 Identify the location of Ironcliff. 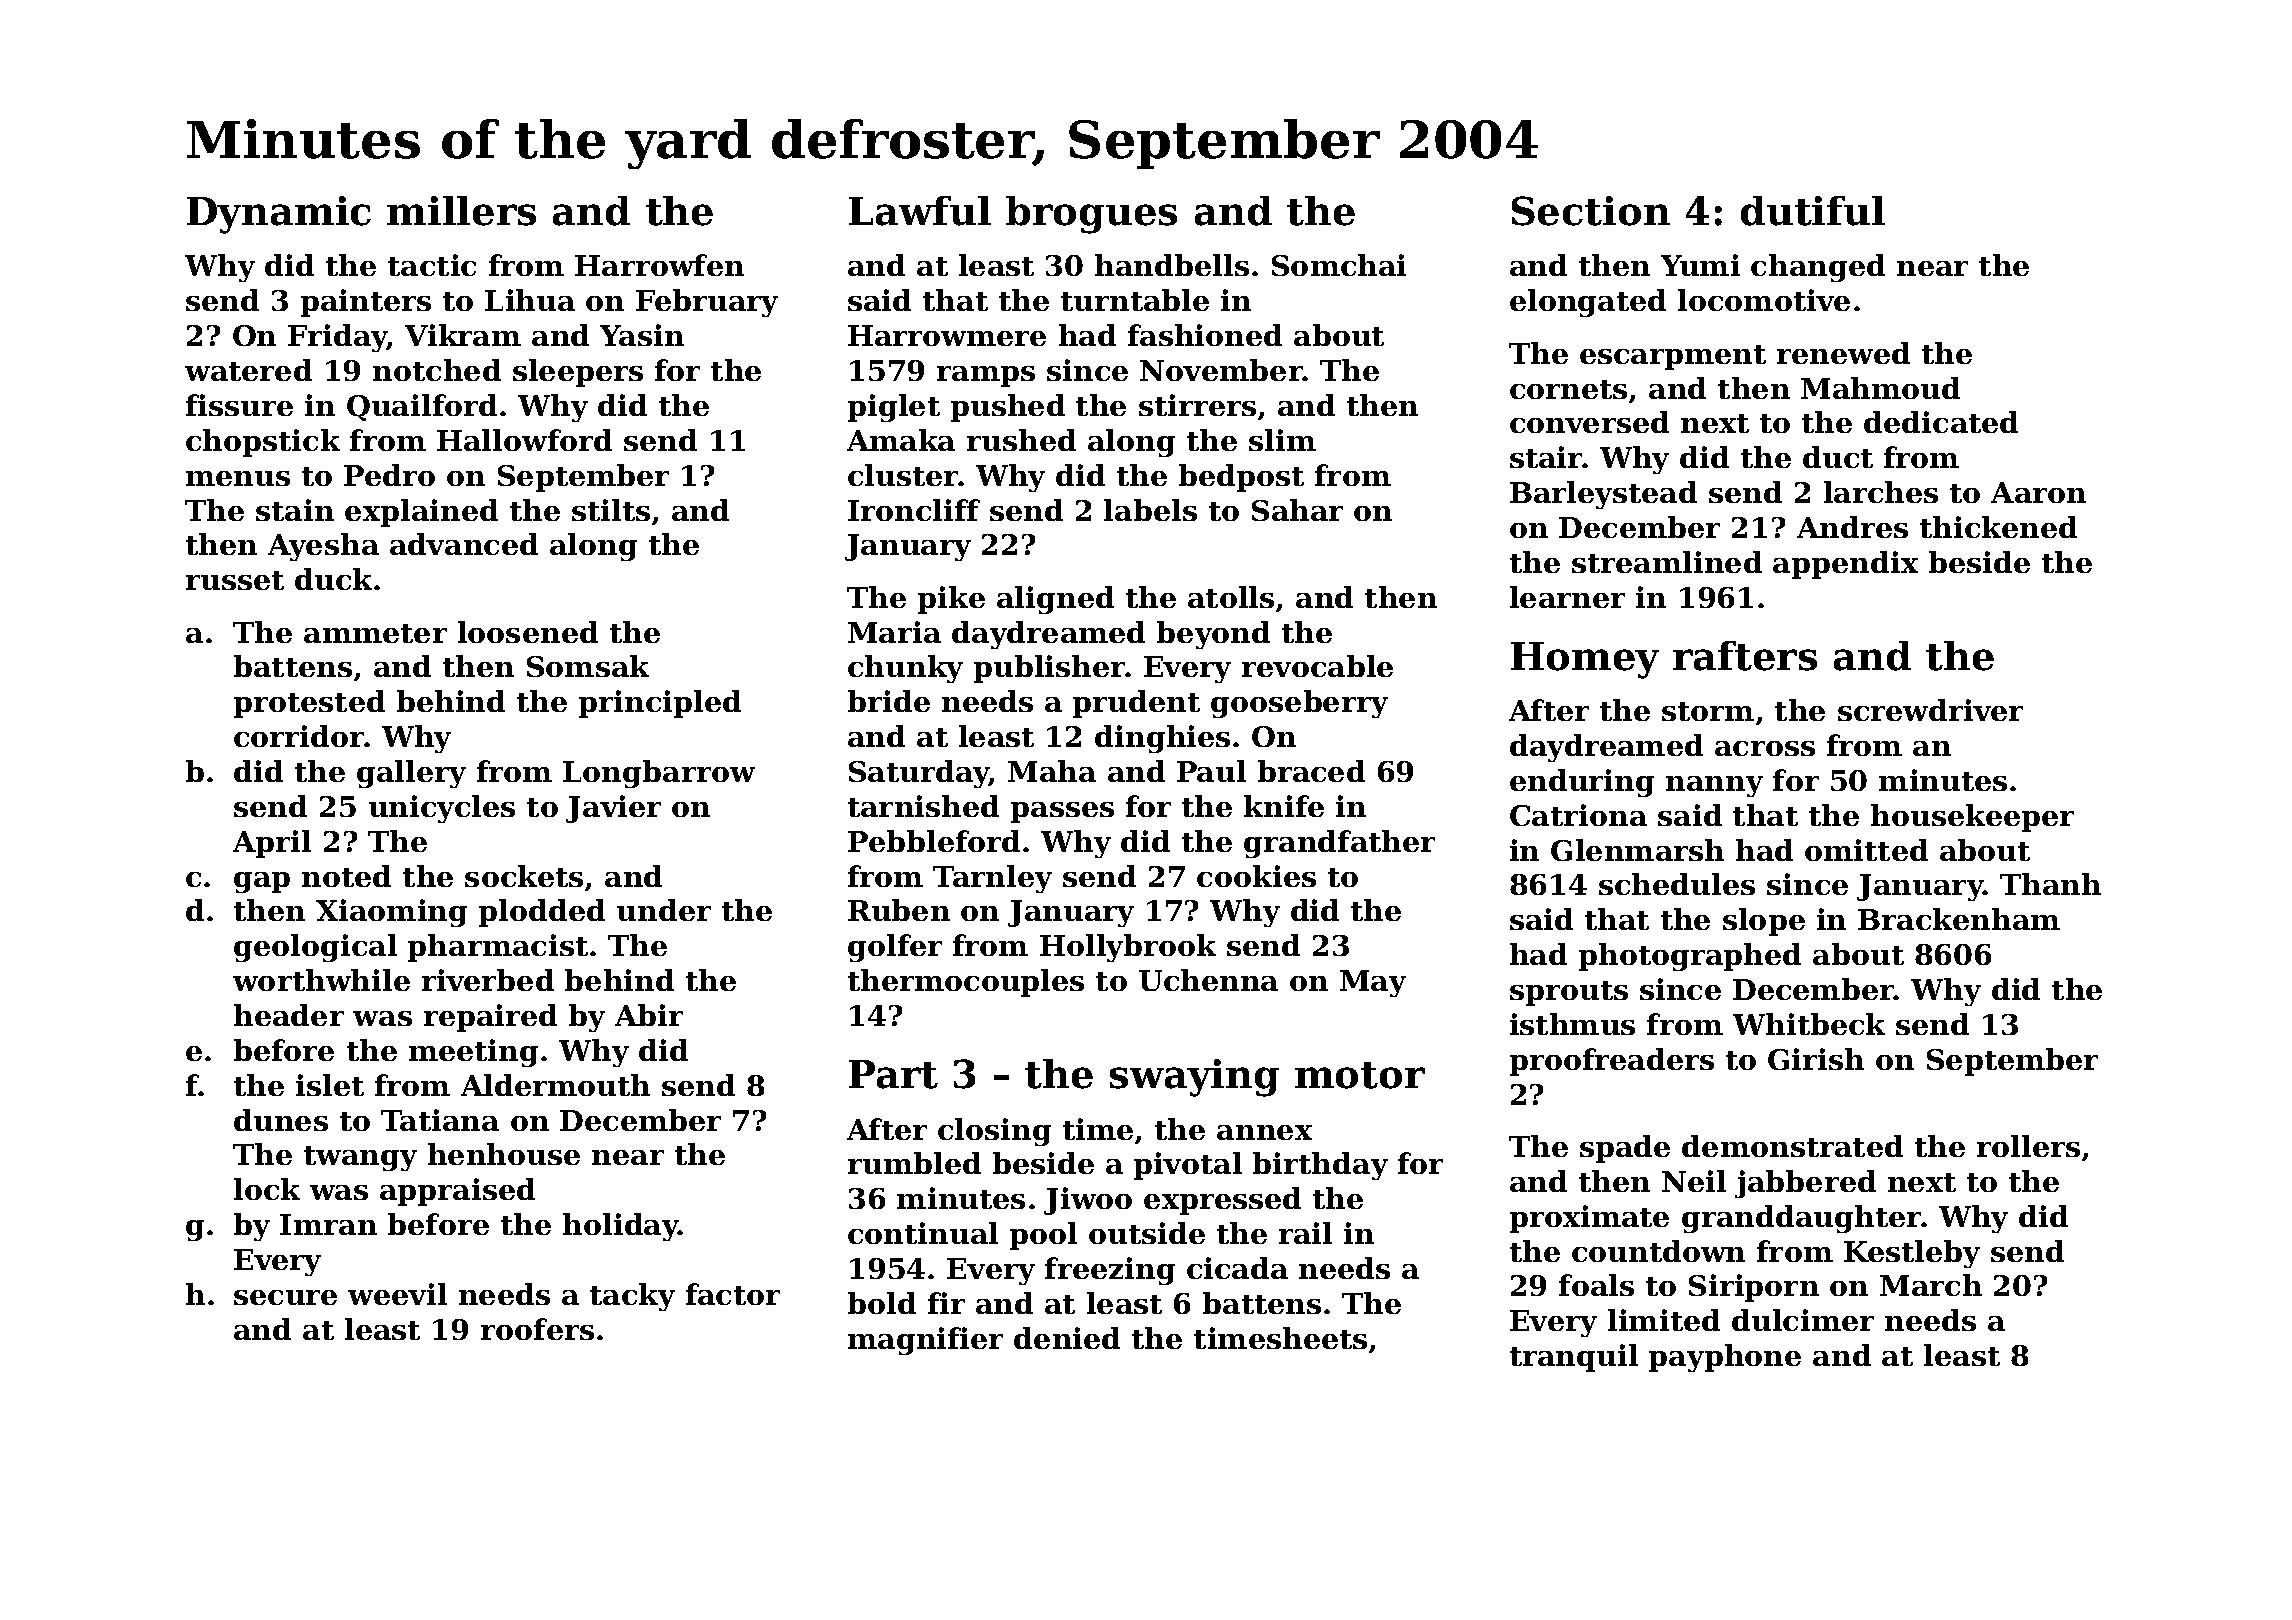
(914, 510).
